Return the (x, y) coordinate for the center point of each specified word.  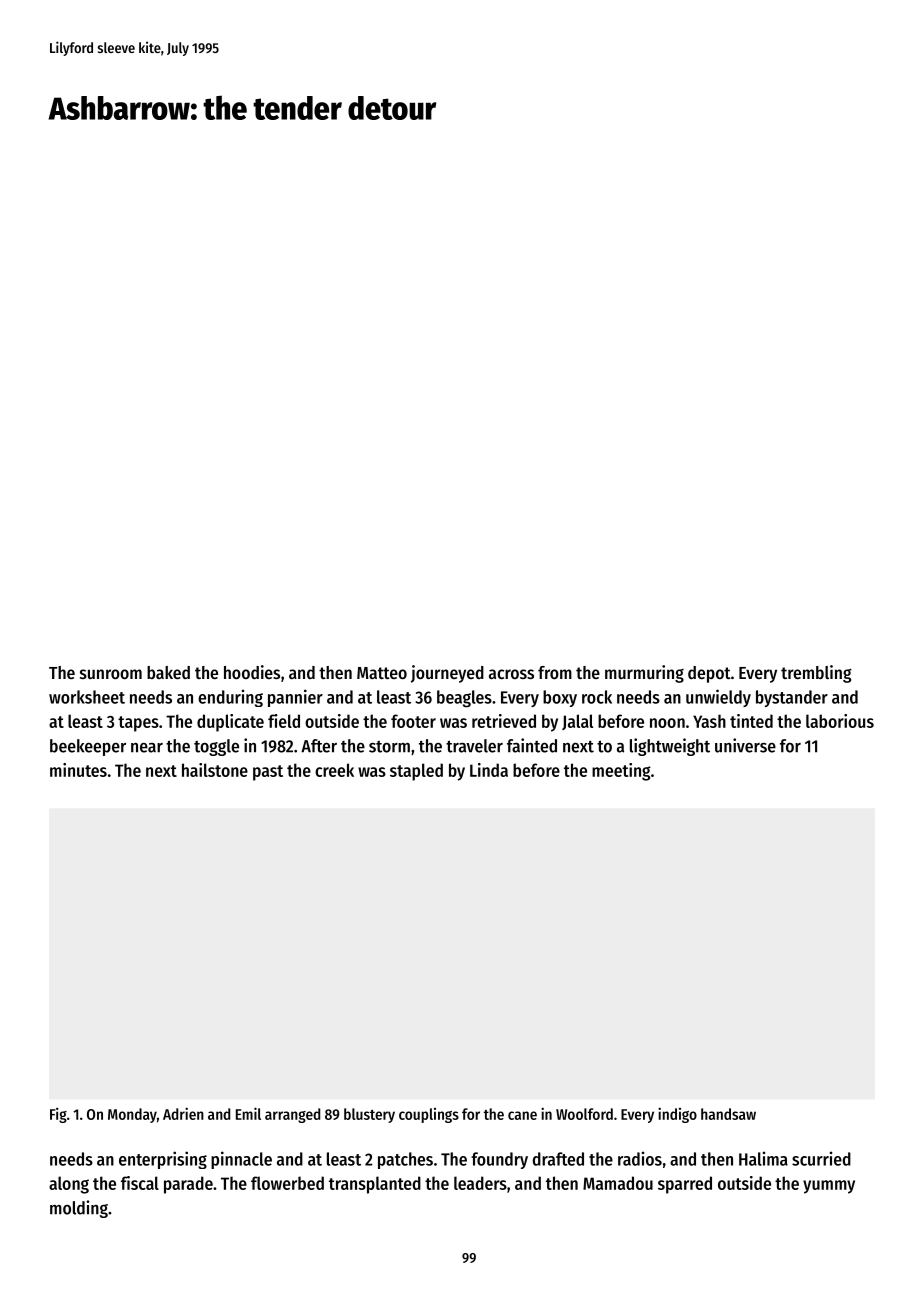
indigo (677, 1115)
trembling (816, 674)
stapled (416, 772)
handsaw (728, 1114)
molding (79, 1209)
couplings (429, 1115)
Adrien (183, 1113)
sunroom (111, 674)
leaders (480, 1183)
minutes (78, 770)
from (555, 672)
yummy (829, 1187)
